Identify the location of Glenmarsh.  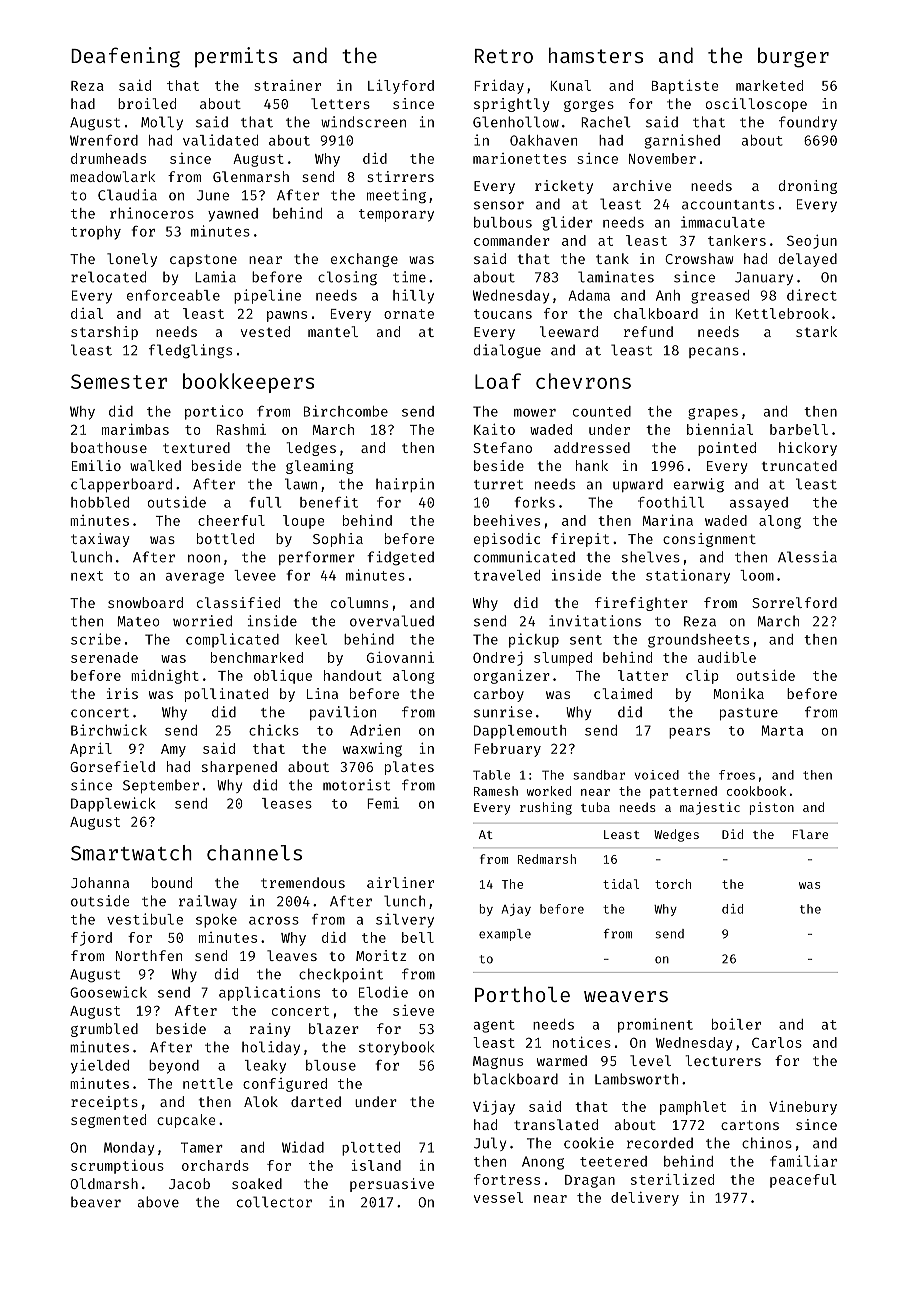
(251, 176).
